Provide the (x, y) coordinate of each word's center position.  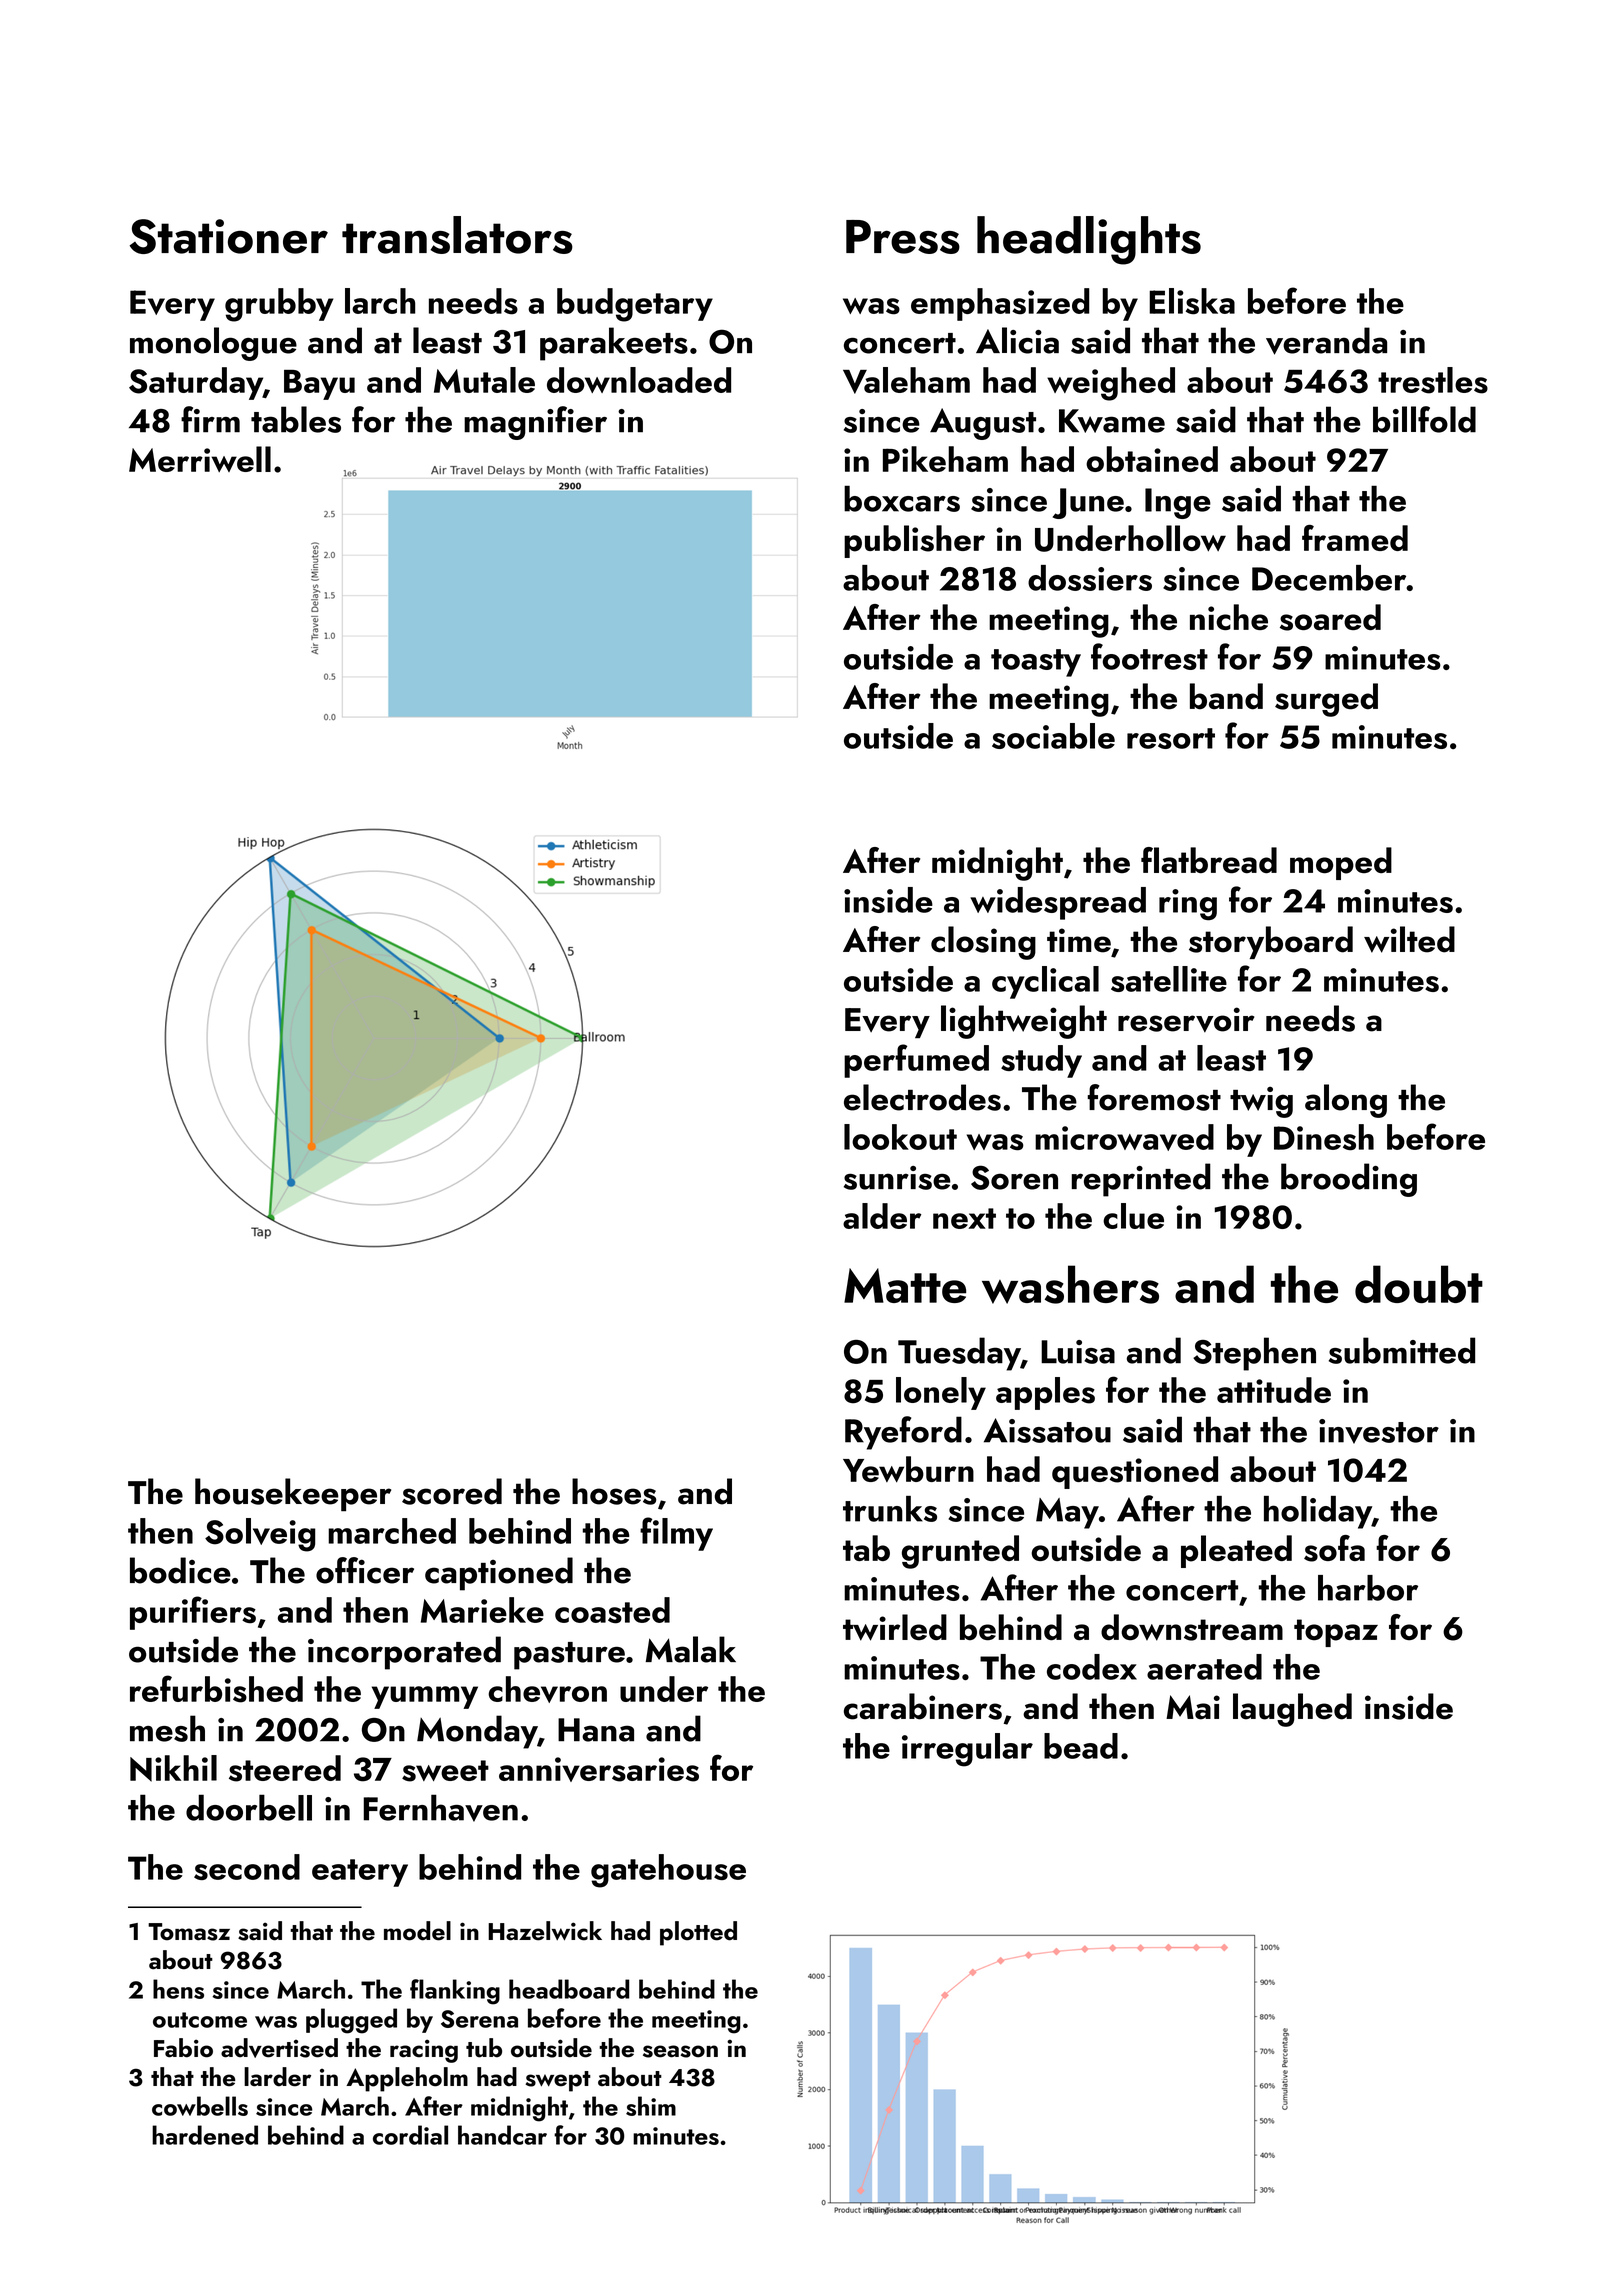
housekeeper (293, 1495)
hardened (205, 2135)
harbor (1368, 1588)
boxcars (902, 498)
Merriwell (200, 459)
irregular (967, 1750)
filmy (676, 1534)
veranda (1326, 341)
